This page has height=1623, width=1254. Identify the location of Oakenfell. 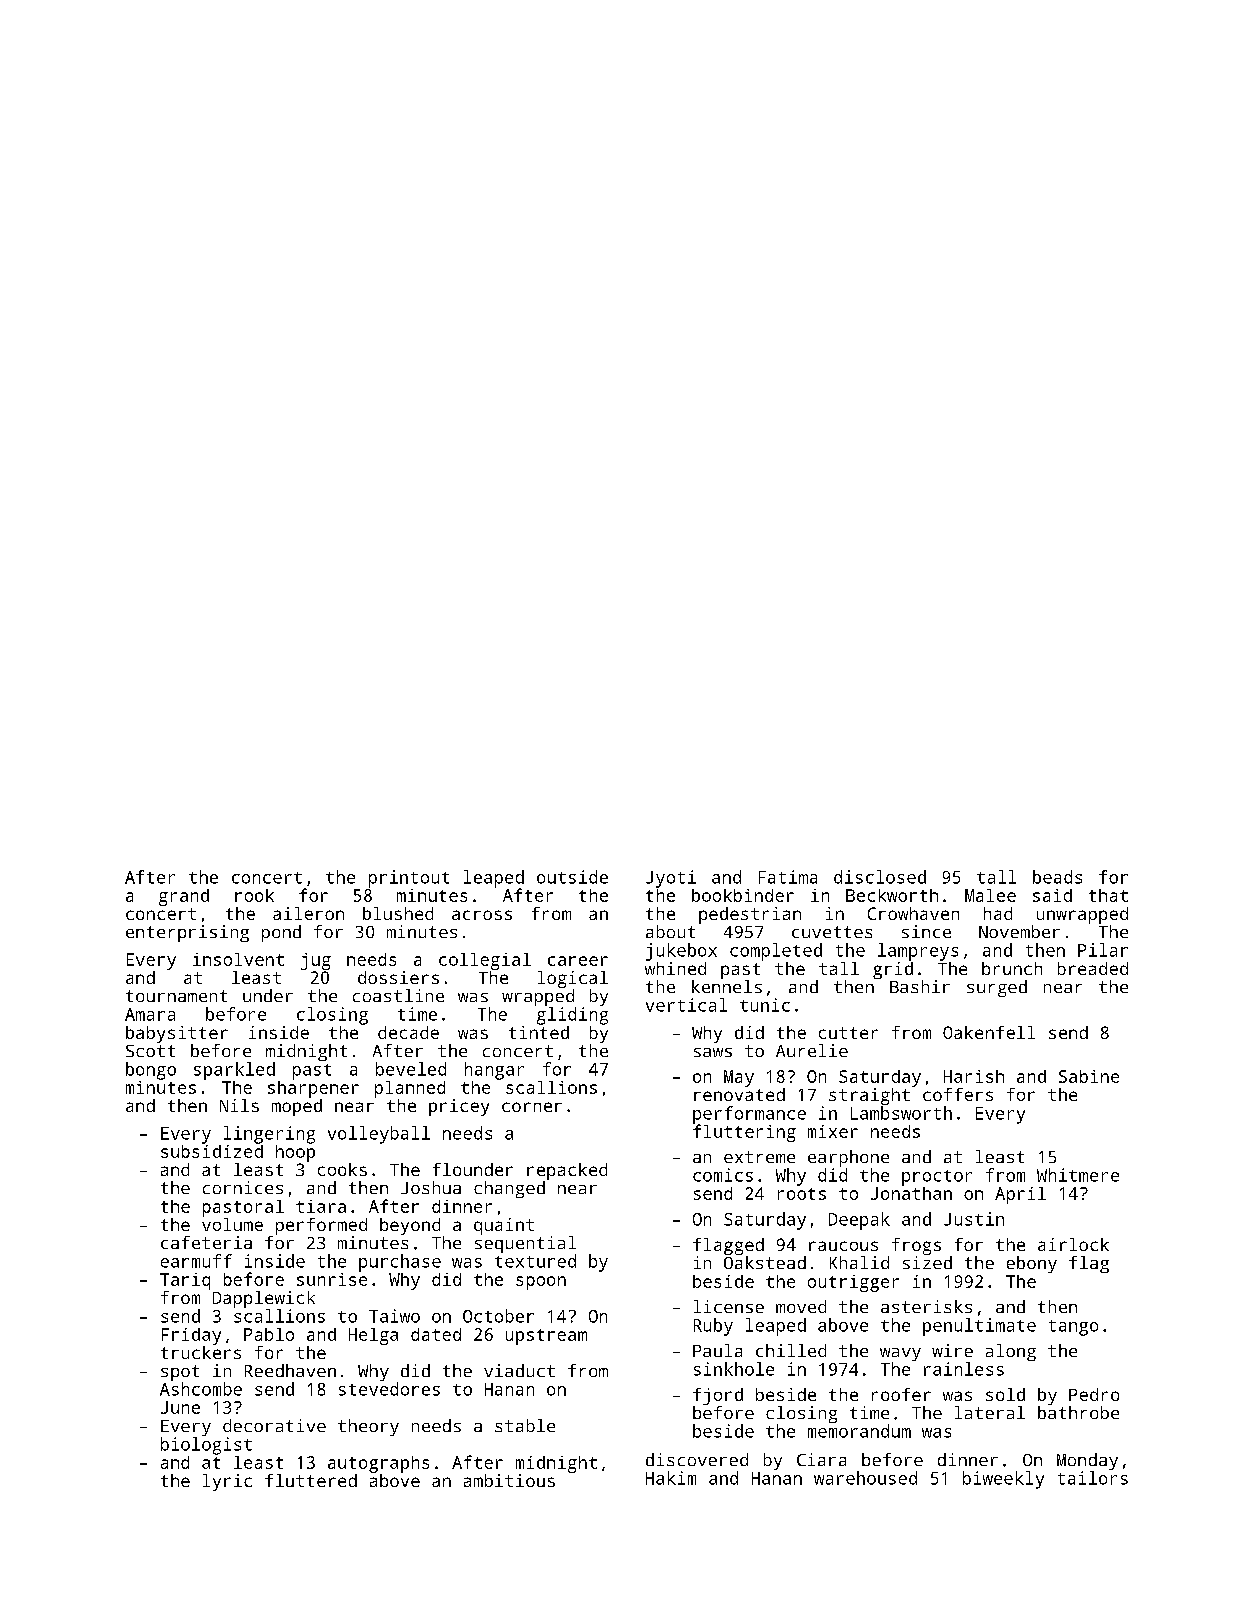
(989, 1032).
